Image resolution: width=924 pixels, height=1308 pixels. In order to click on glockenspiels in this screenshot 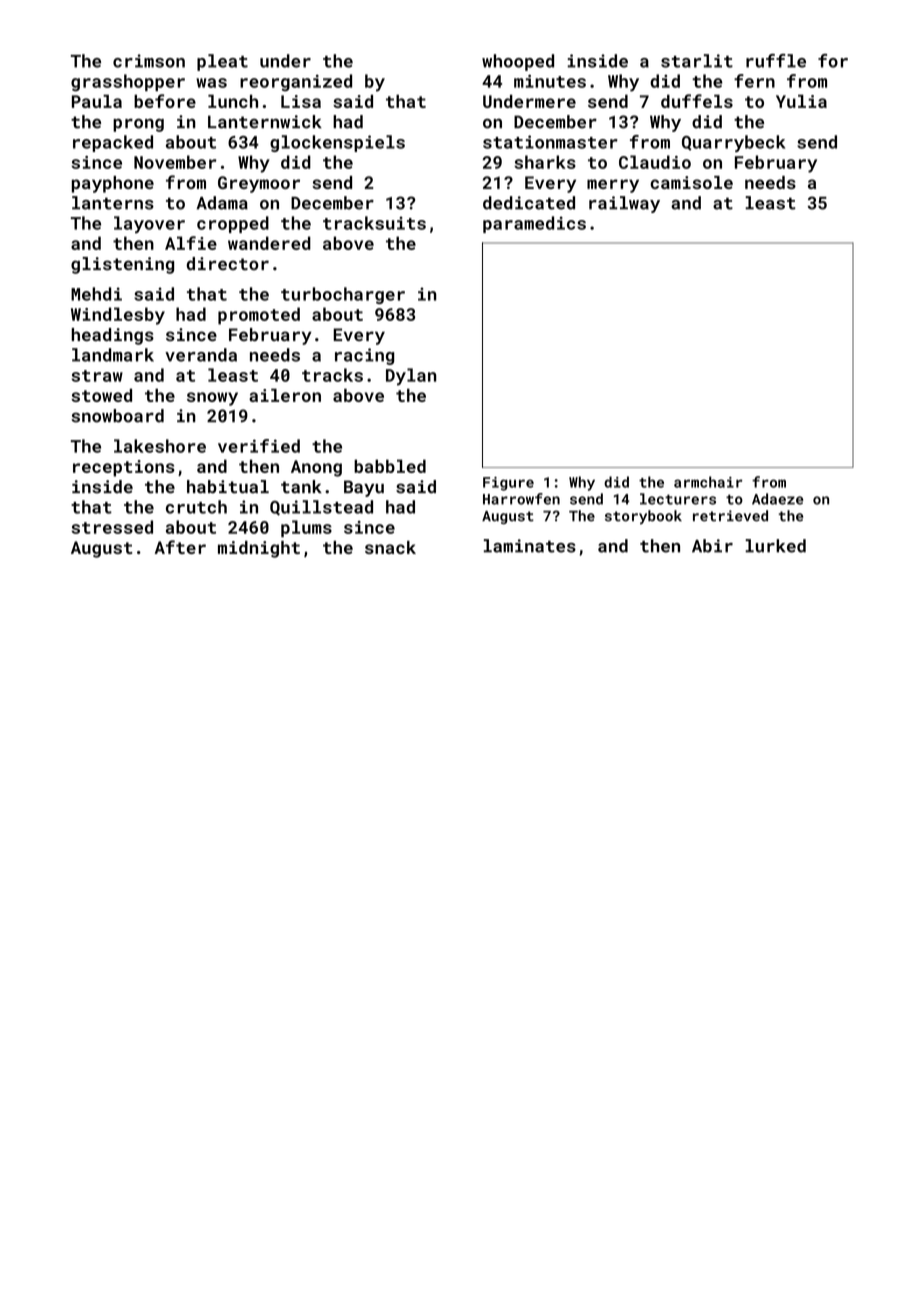, I will do `click(337, 143)`.
